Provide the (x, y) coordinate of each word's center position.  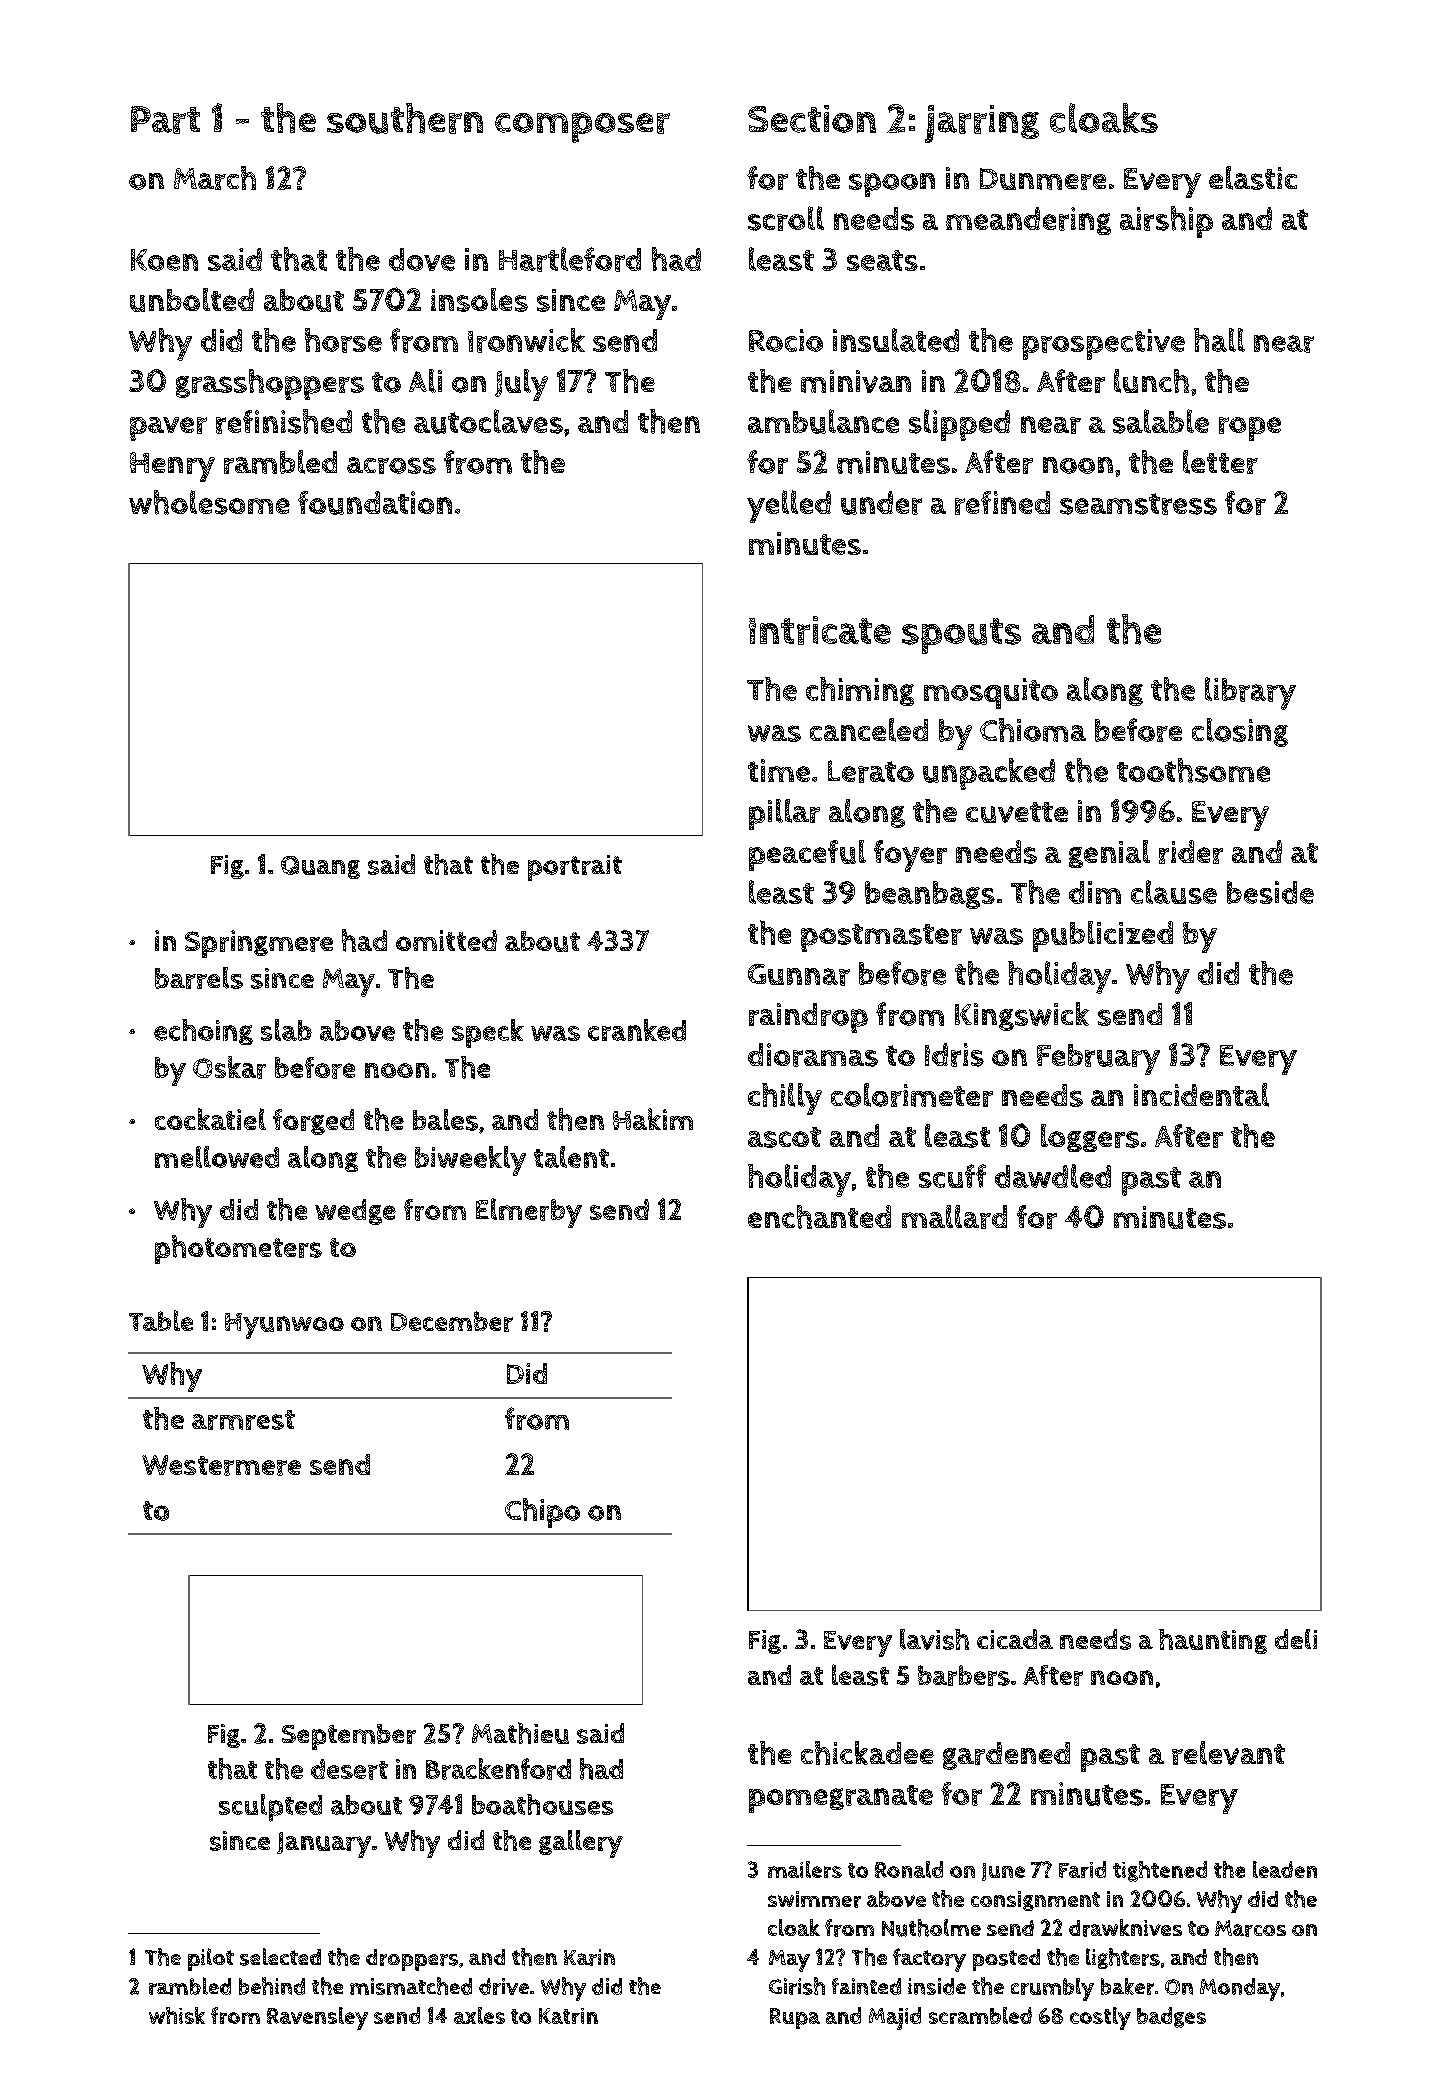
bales (445, 1120)
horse (343, 340)
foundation (375, 503)
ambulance (823, 421)
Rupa (795, 2018)
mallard (954, 1217)
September (349, 1737)
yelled (789, 506)
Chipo (542, 1513)
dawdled (1053, 1176)
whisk (177, 2015)
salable (1161, 421)
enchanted (819, 1217)
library (1250, 693)
